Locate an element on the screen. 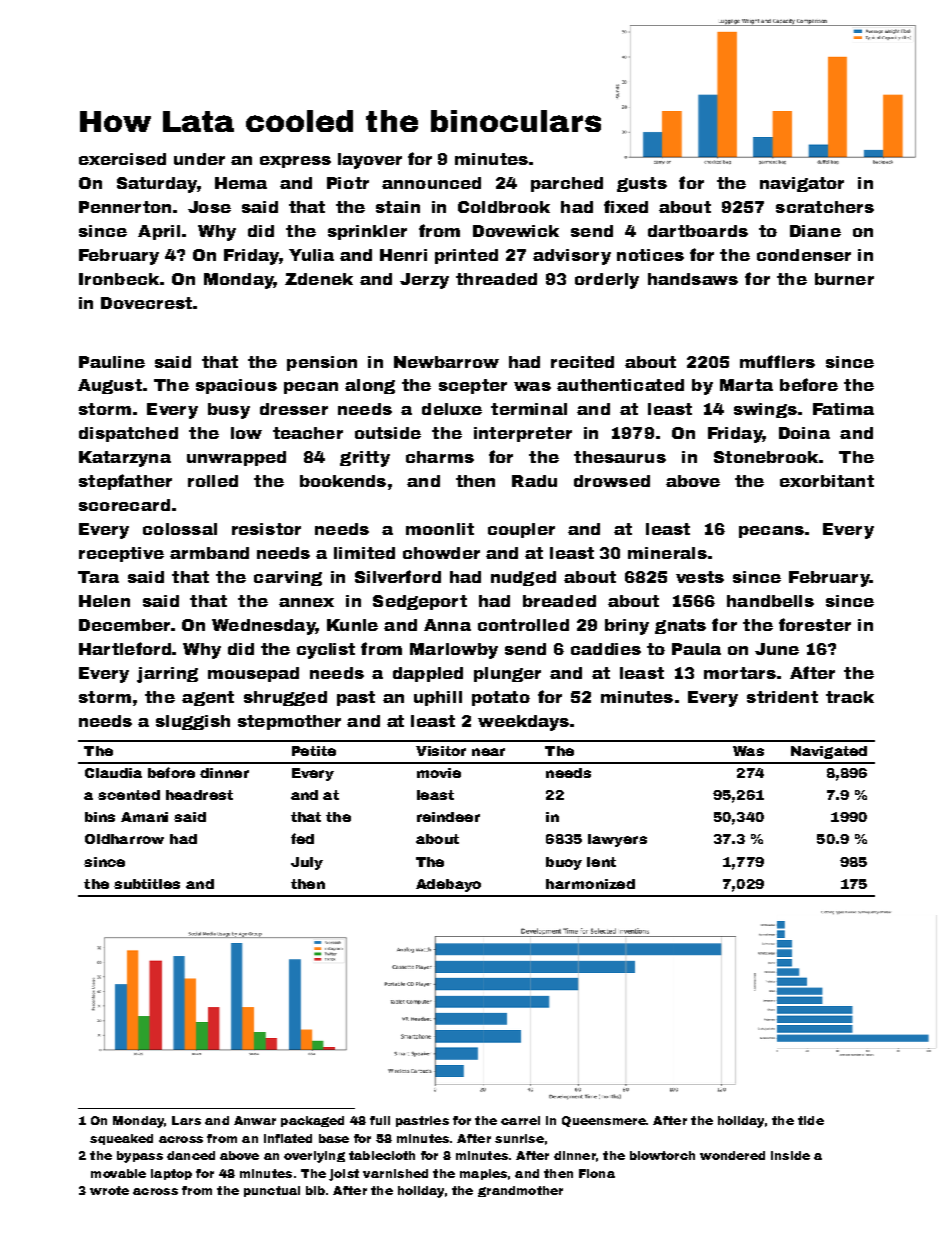 The width and height of the screenshot is (952, 1233). Adebayo is located at coordinates (448, 885).
